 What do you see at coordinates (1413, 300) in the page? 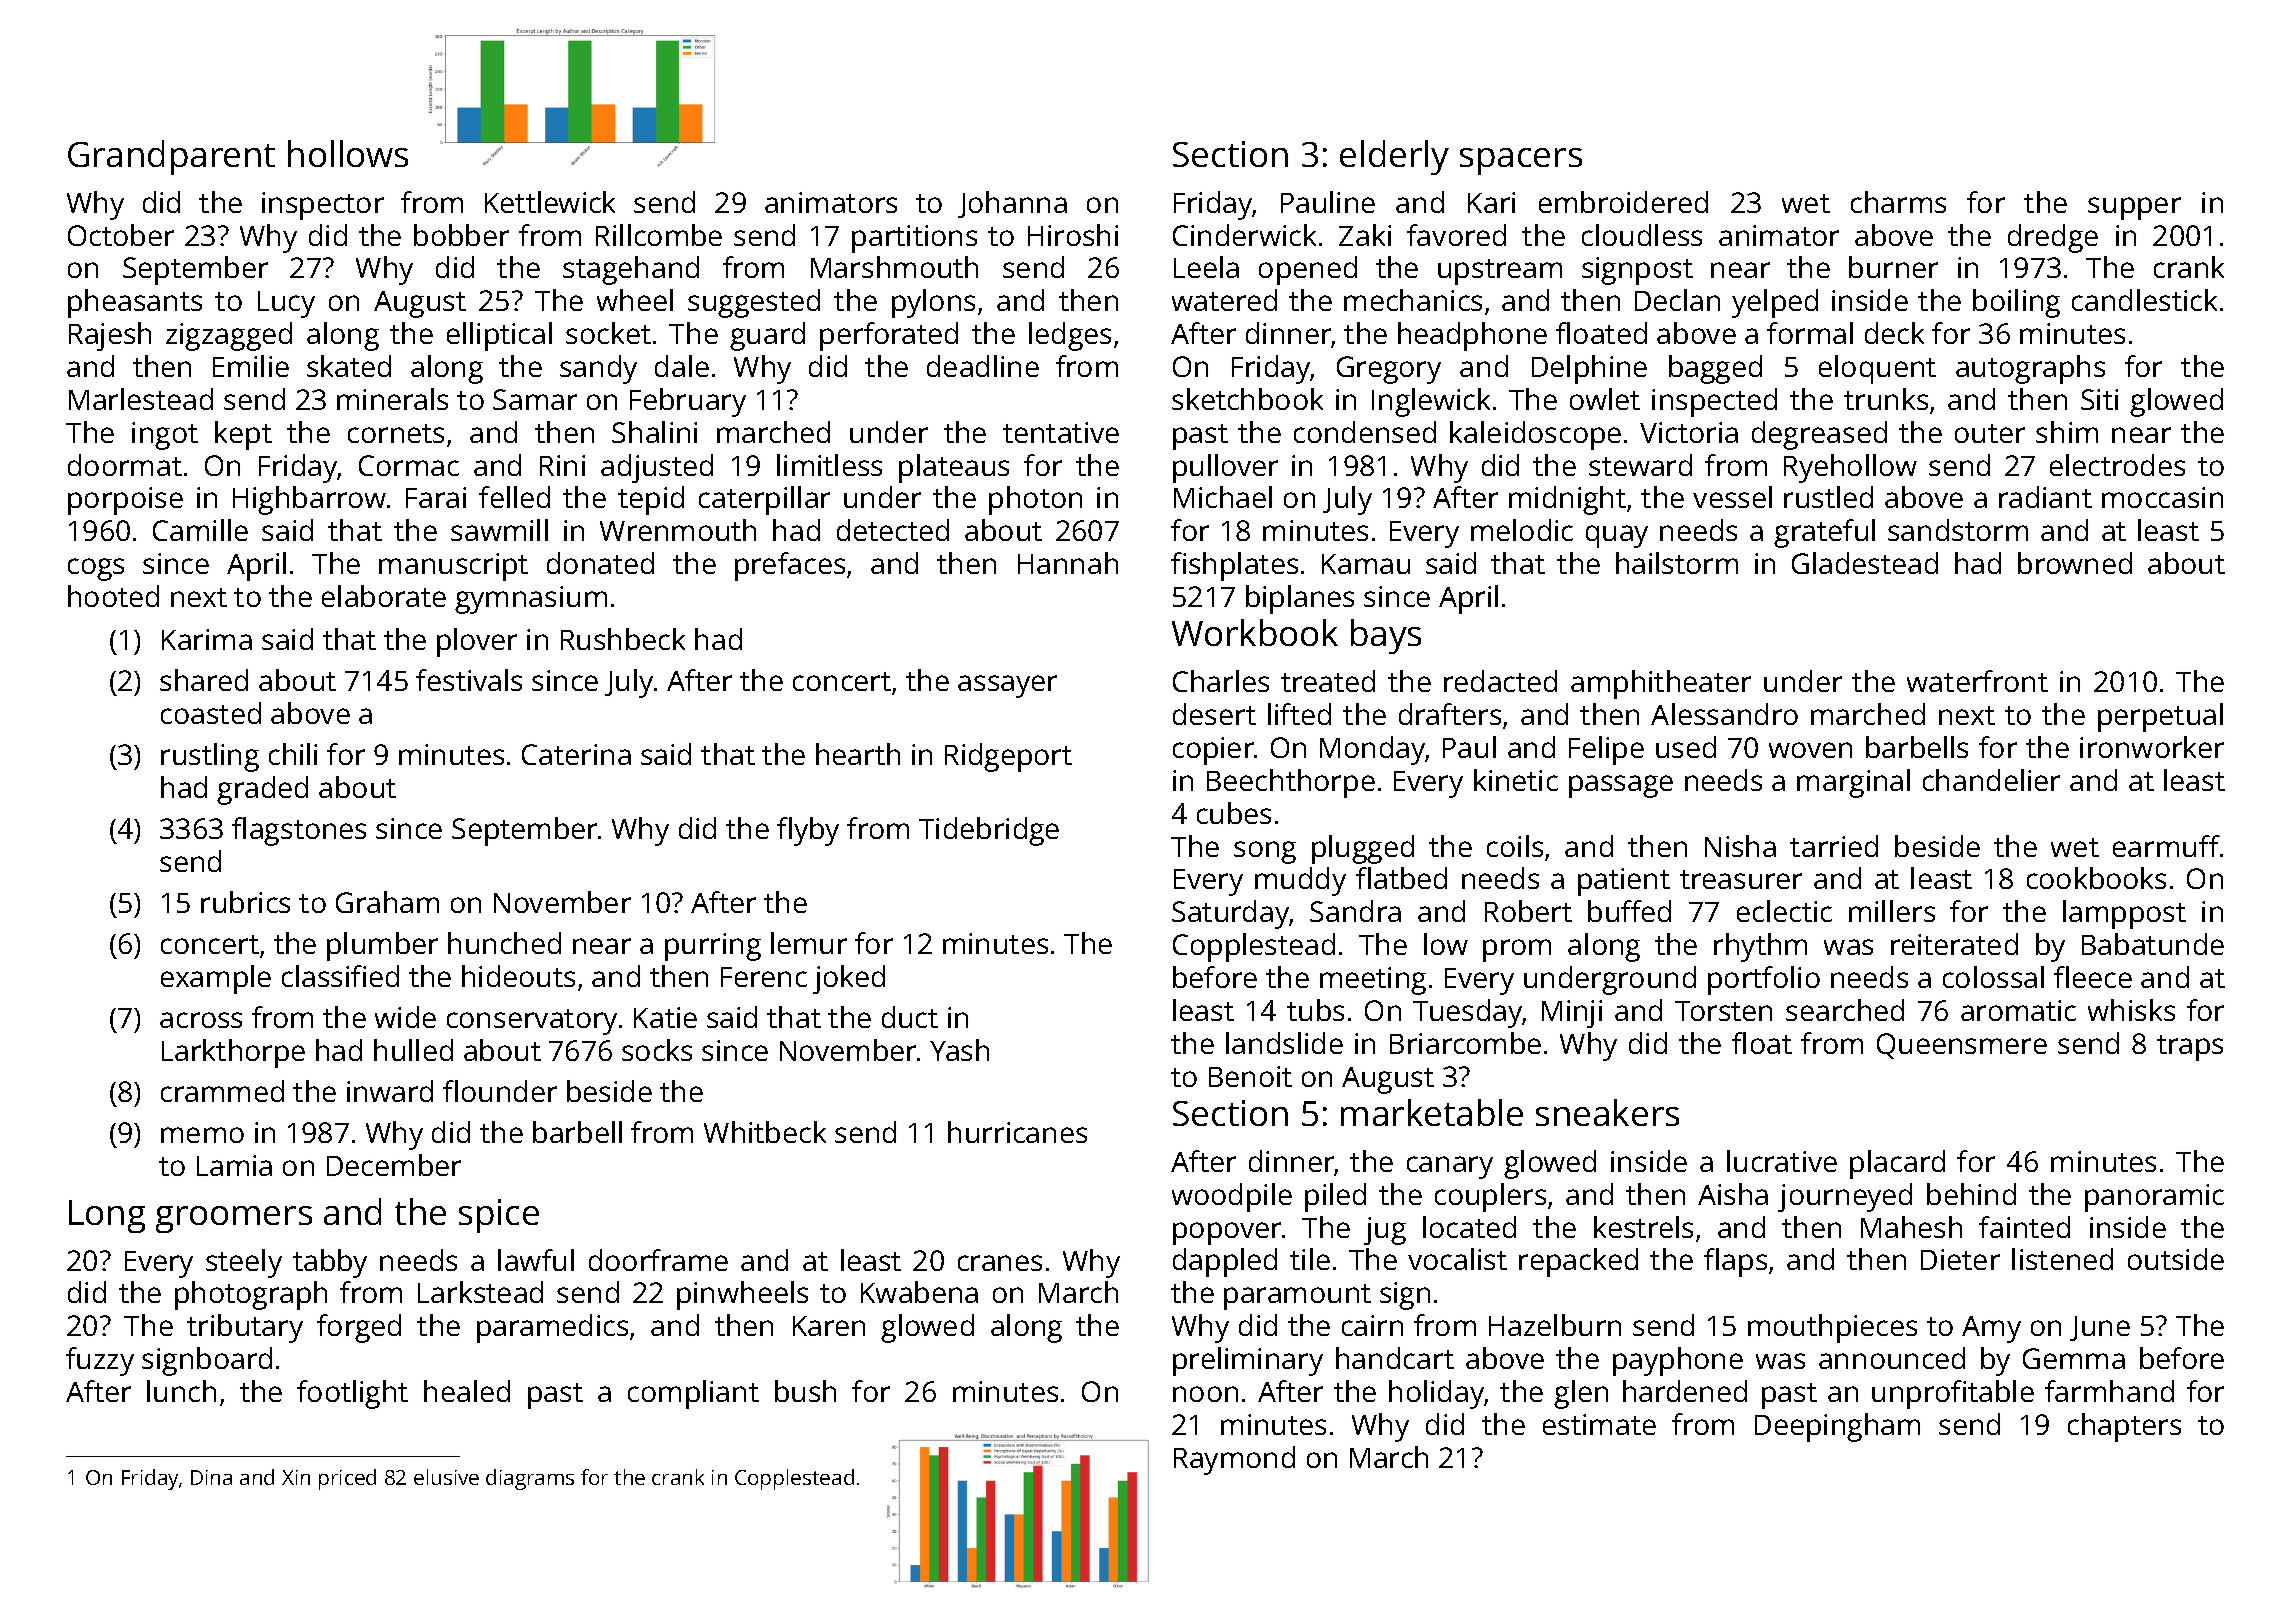
I see `mechanics` at bounding box center [1413, 300].
